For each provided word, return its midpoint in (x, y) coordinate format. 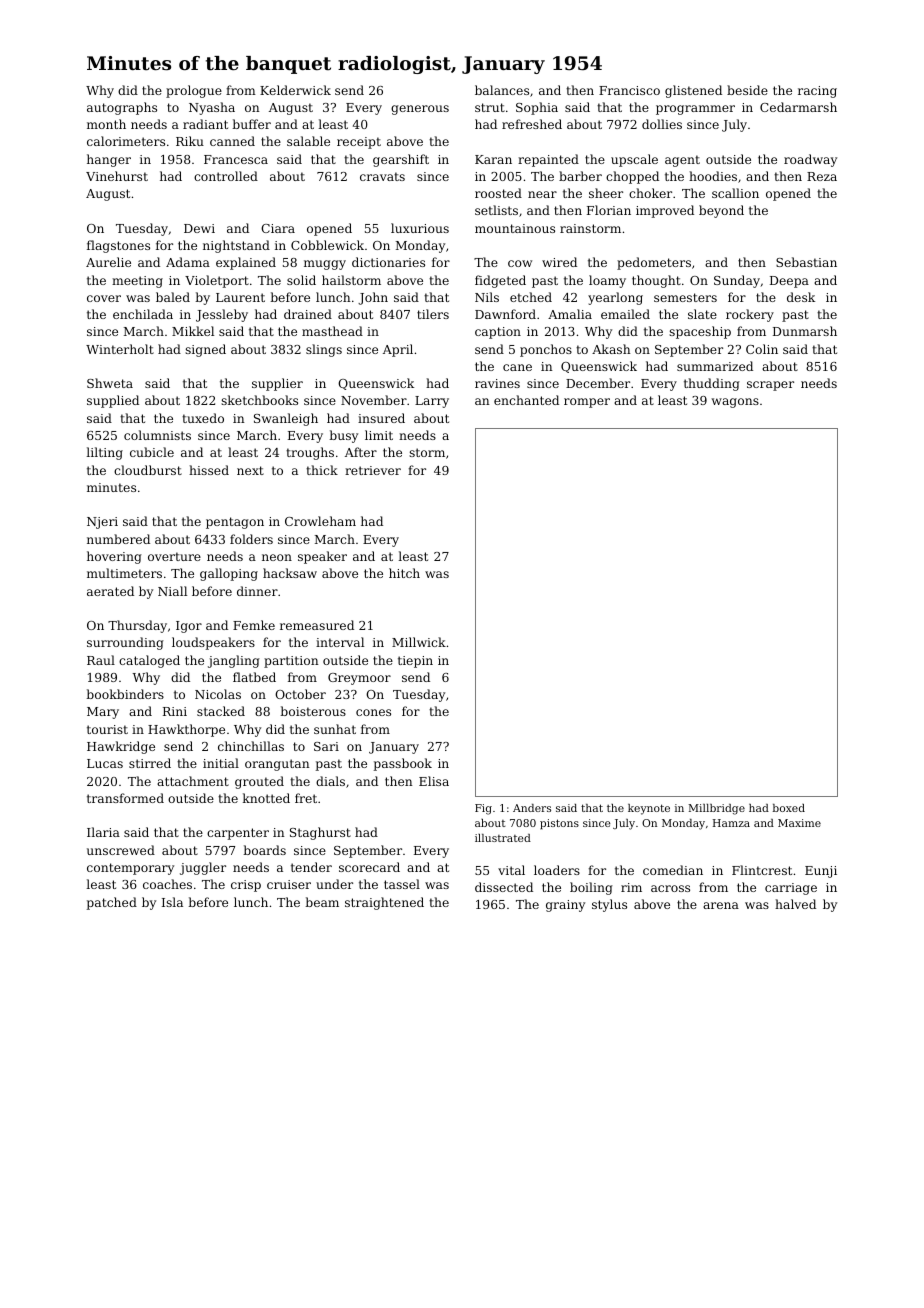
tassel (402, 884)
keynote (649, 809)
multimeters (124, 573)
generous (420, 110)
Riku (190, 141)
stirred (150, 763)
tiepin (415, 662)
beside (747, 90)
